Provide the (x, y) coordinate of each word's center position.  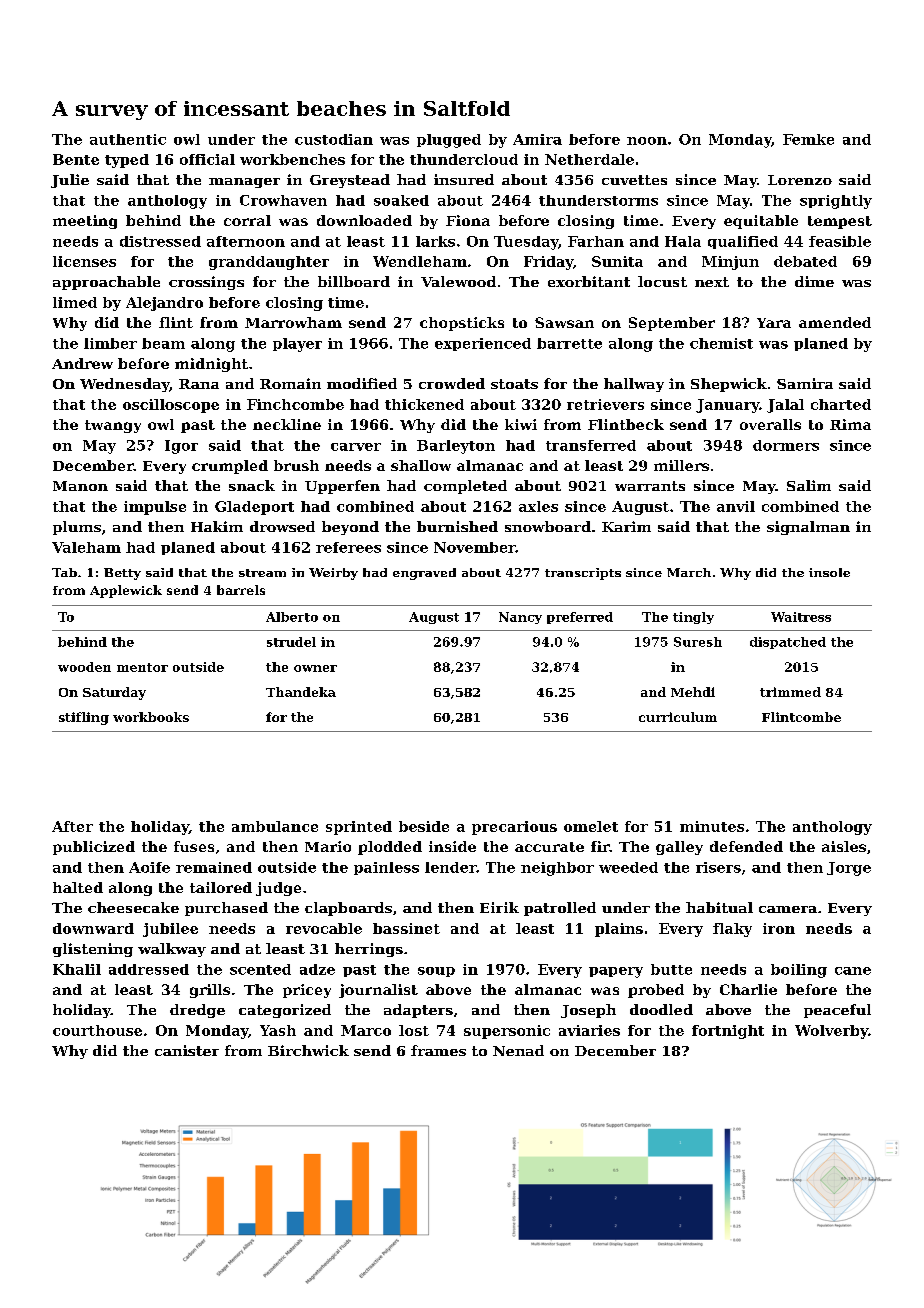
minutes (712, 826)
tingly (693, 618)
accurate (549, 847)
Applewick (126, 591)
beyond (350, 528)
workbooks (151, 717)
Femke (808, 139)
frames (438, 1050)
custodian (334, 139)
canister (187, 1050)
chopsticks (462, 324)
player (297, 345)
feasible (840, 241)
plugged (449, 141)
